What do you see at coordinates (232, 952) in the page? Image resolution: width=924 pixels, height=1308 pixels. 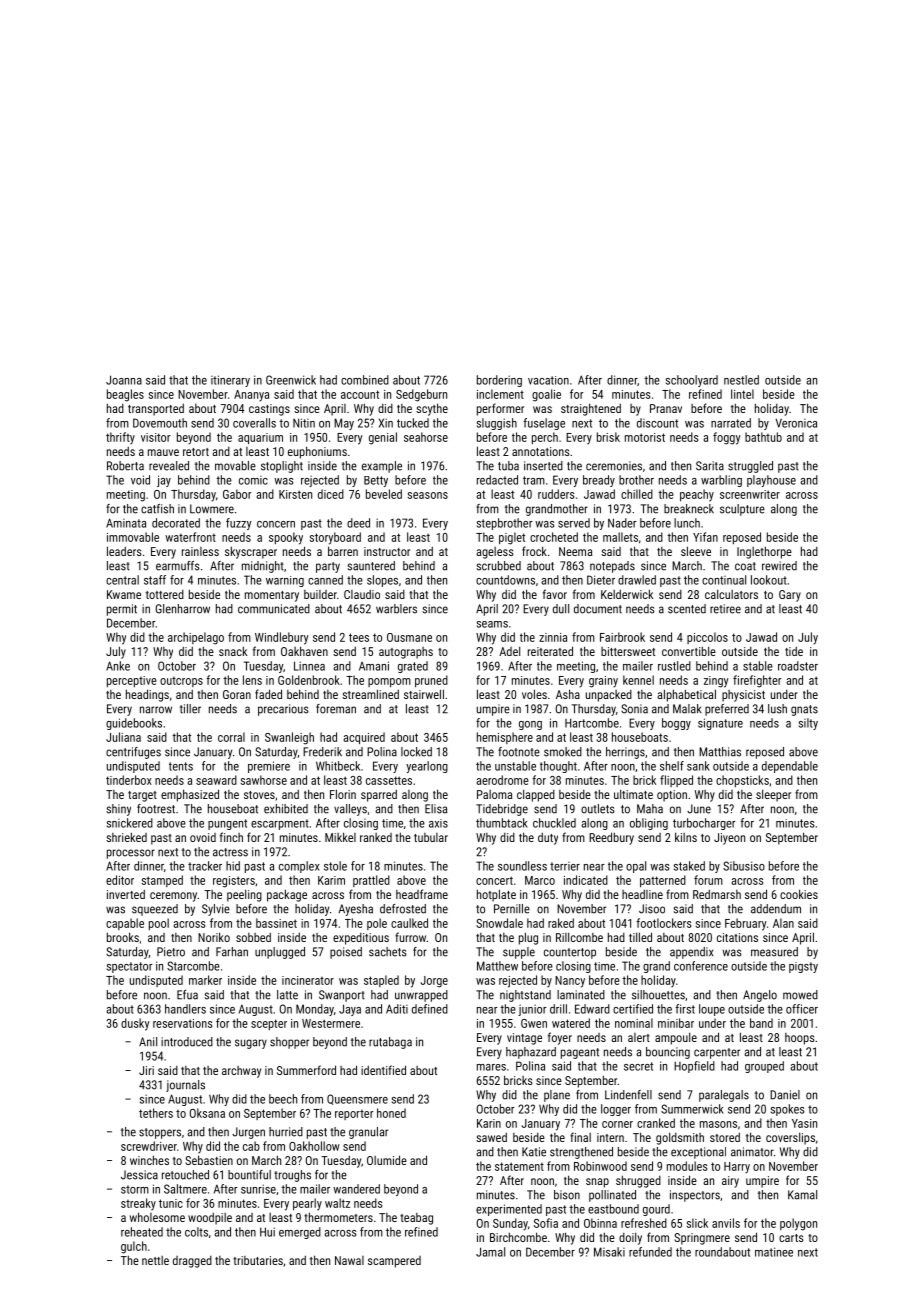 I see `Farhan` at bounding box center [232, 952].
